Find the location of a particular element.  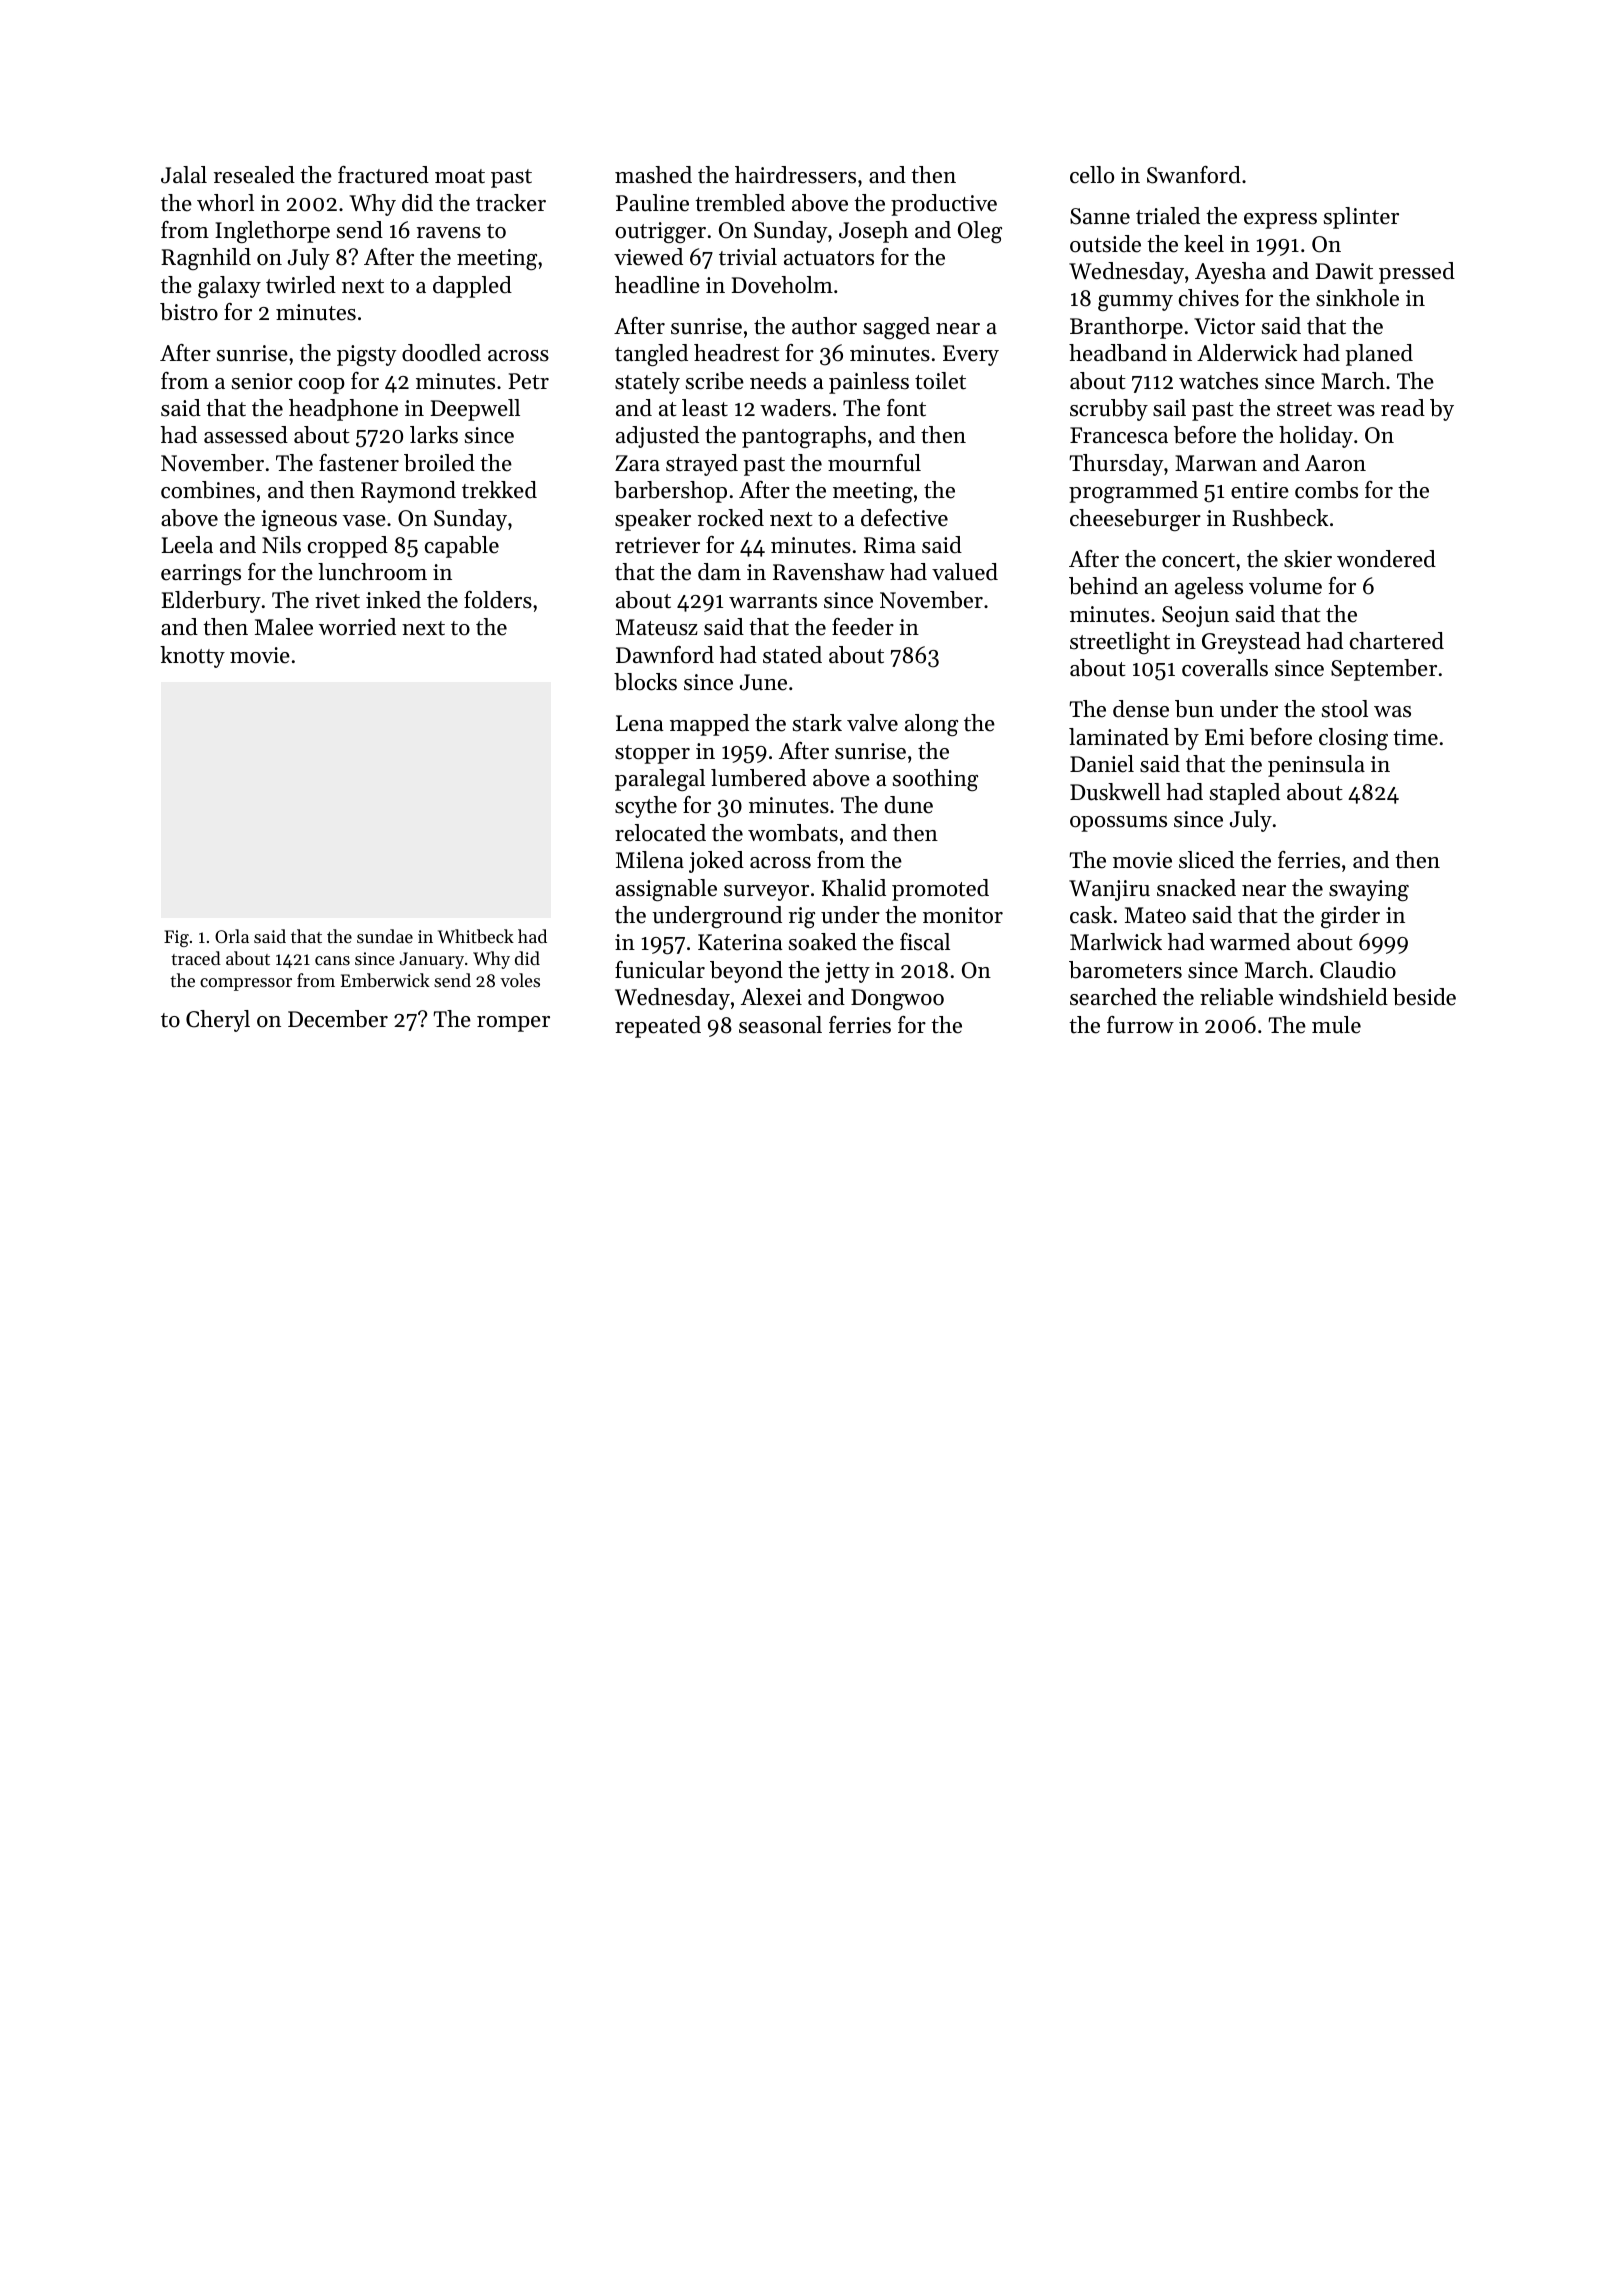

scrubby is located at coordinates (1109, 410).
